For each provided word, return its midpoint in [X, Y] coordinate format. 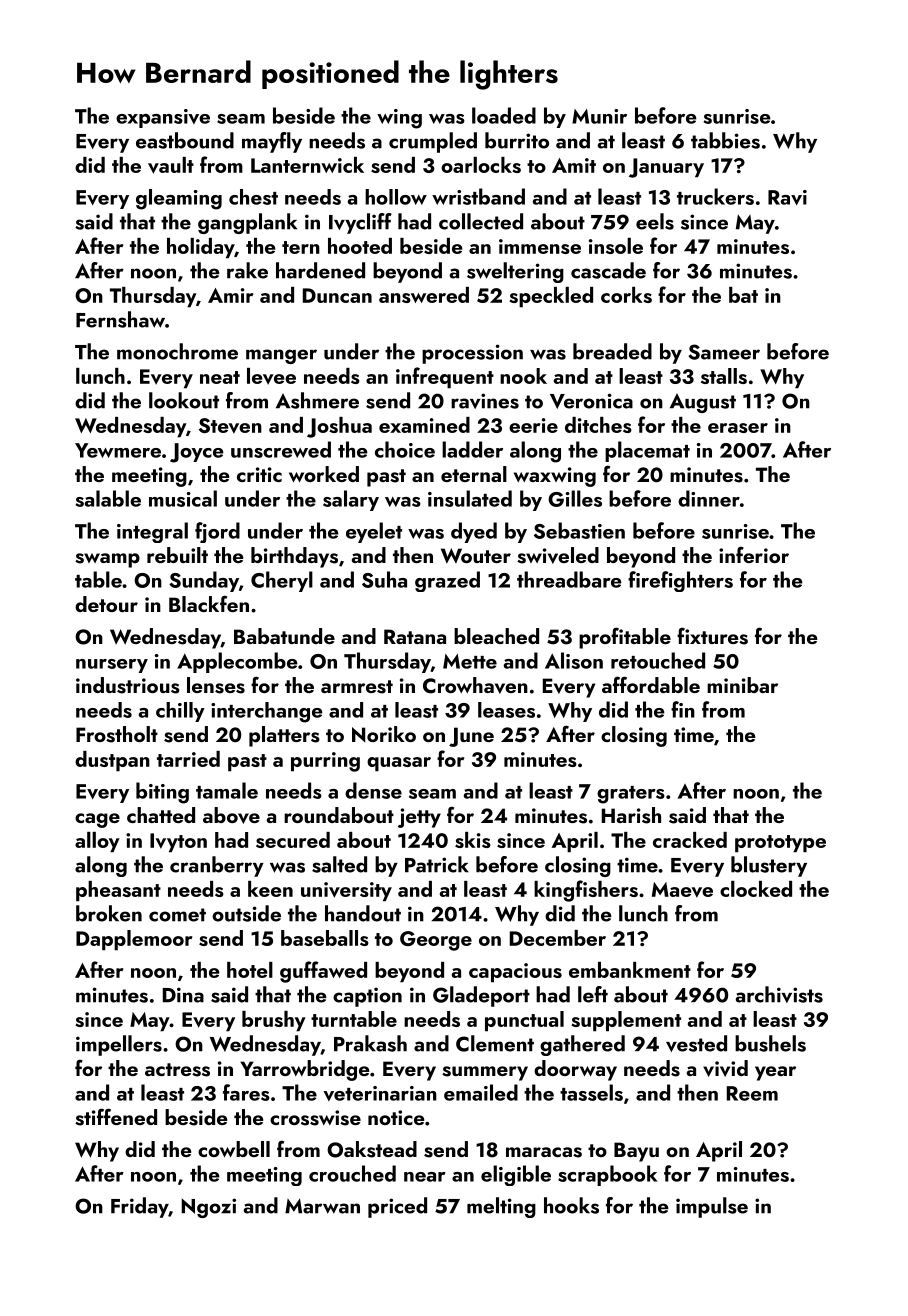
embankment [630, 970]
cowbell [234, 1149]
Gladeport [481, 996]
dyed [474, 532]
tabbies [725, 140]
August [703, 403]
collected [481, 221]
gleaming [179, 199]
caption [367, 997]
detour [106, 604]
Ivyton [178, 843]
